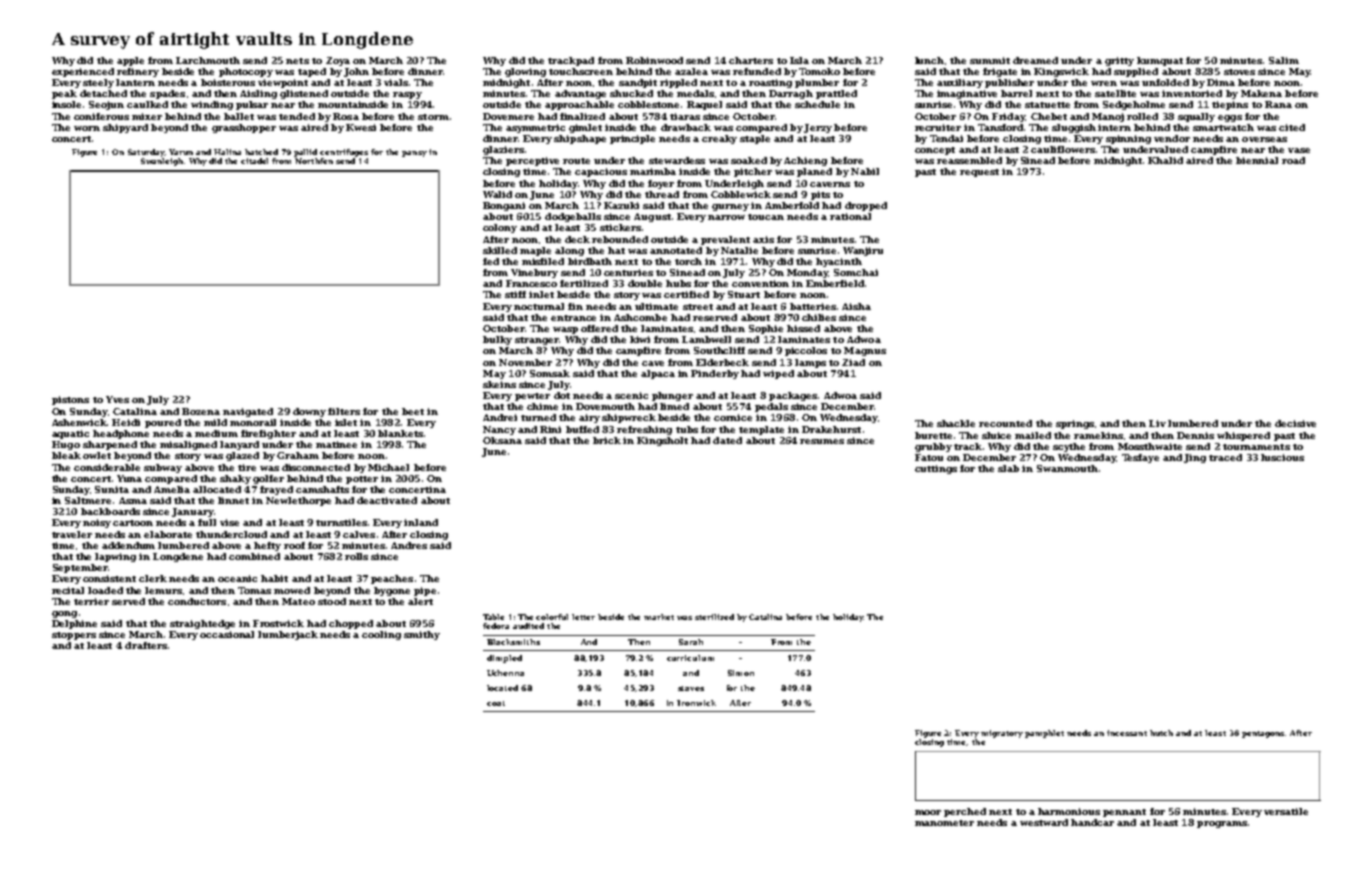  I want to click on manometer, so click(944, 823).
